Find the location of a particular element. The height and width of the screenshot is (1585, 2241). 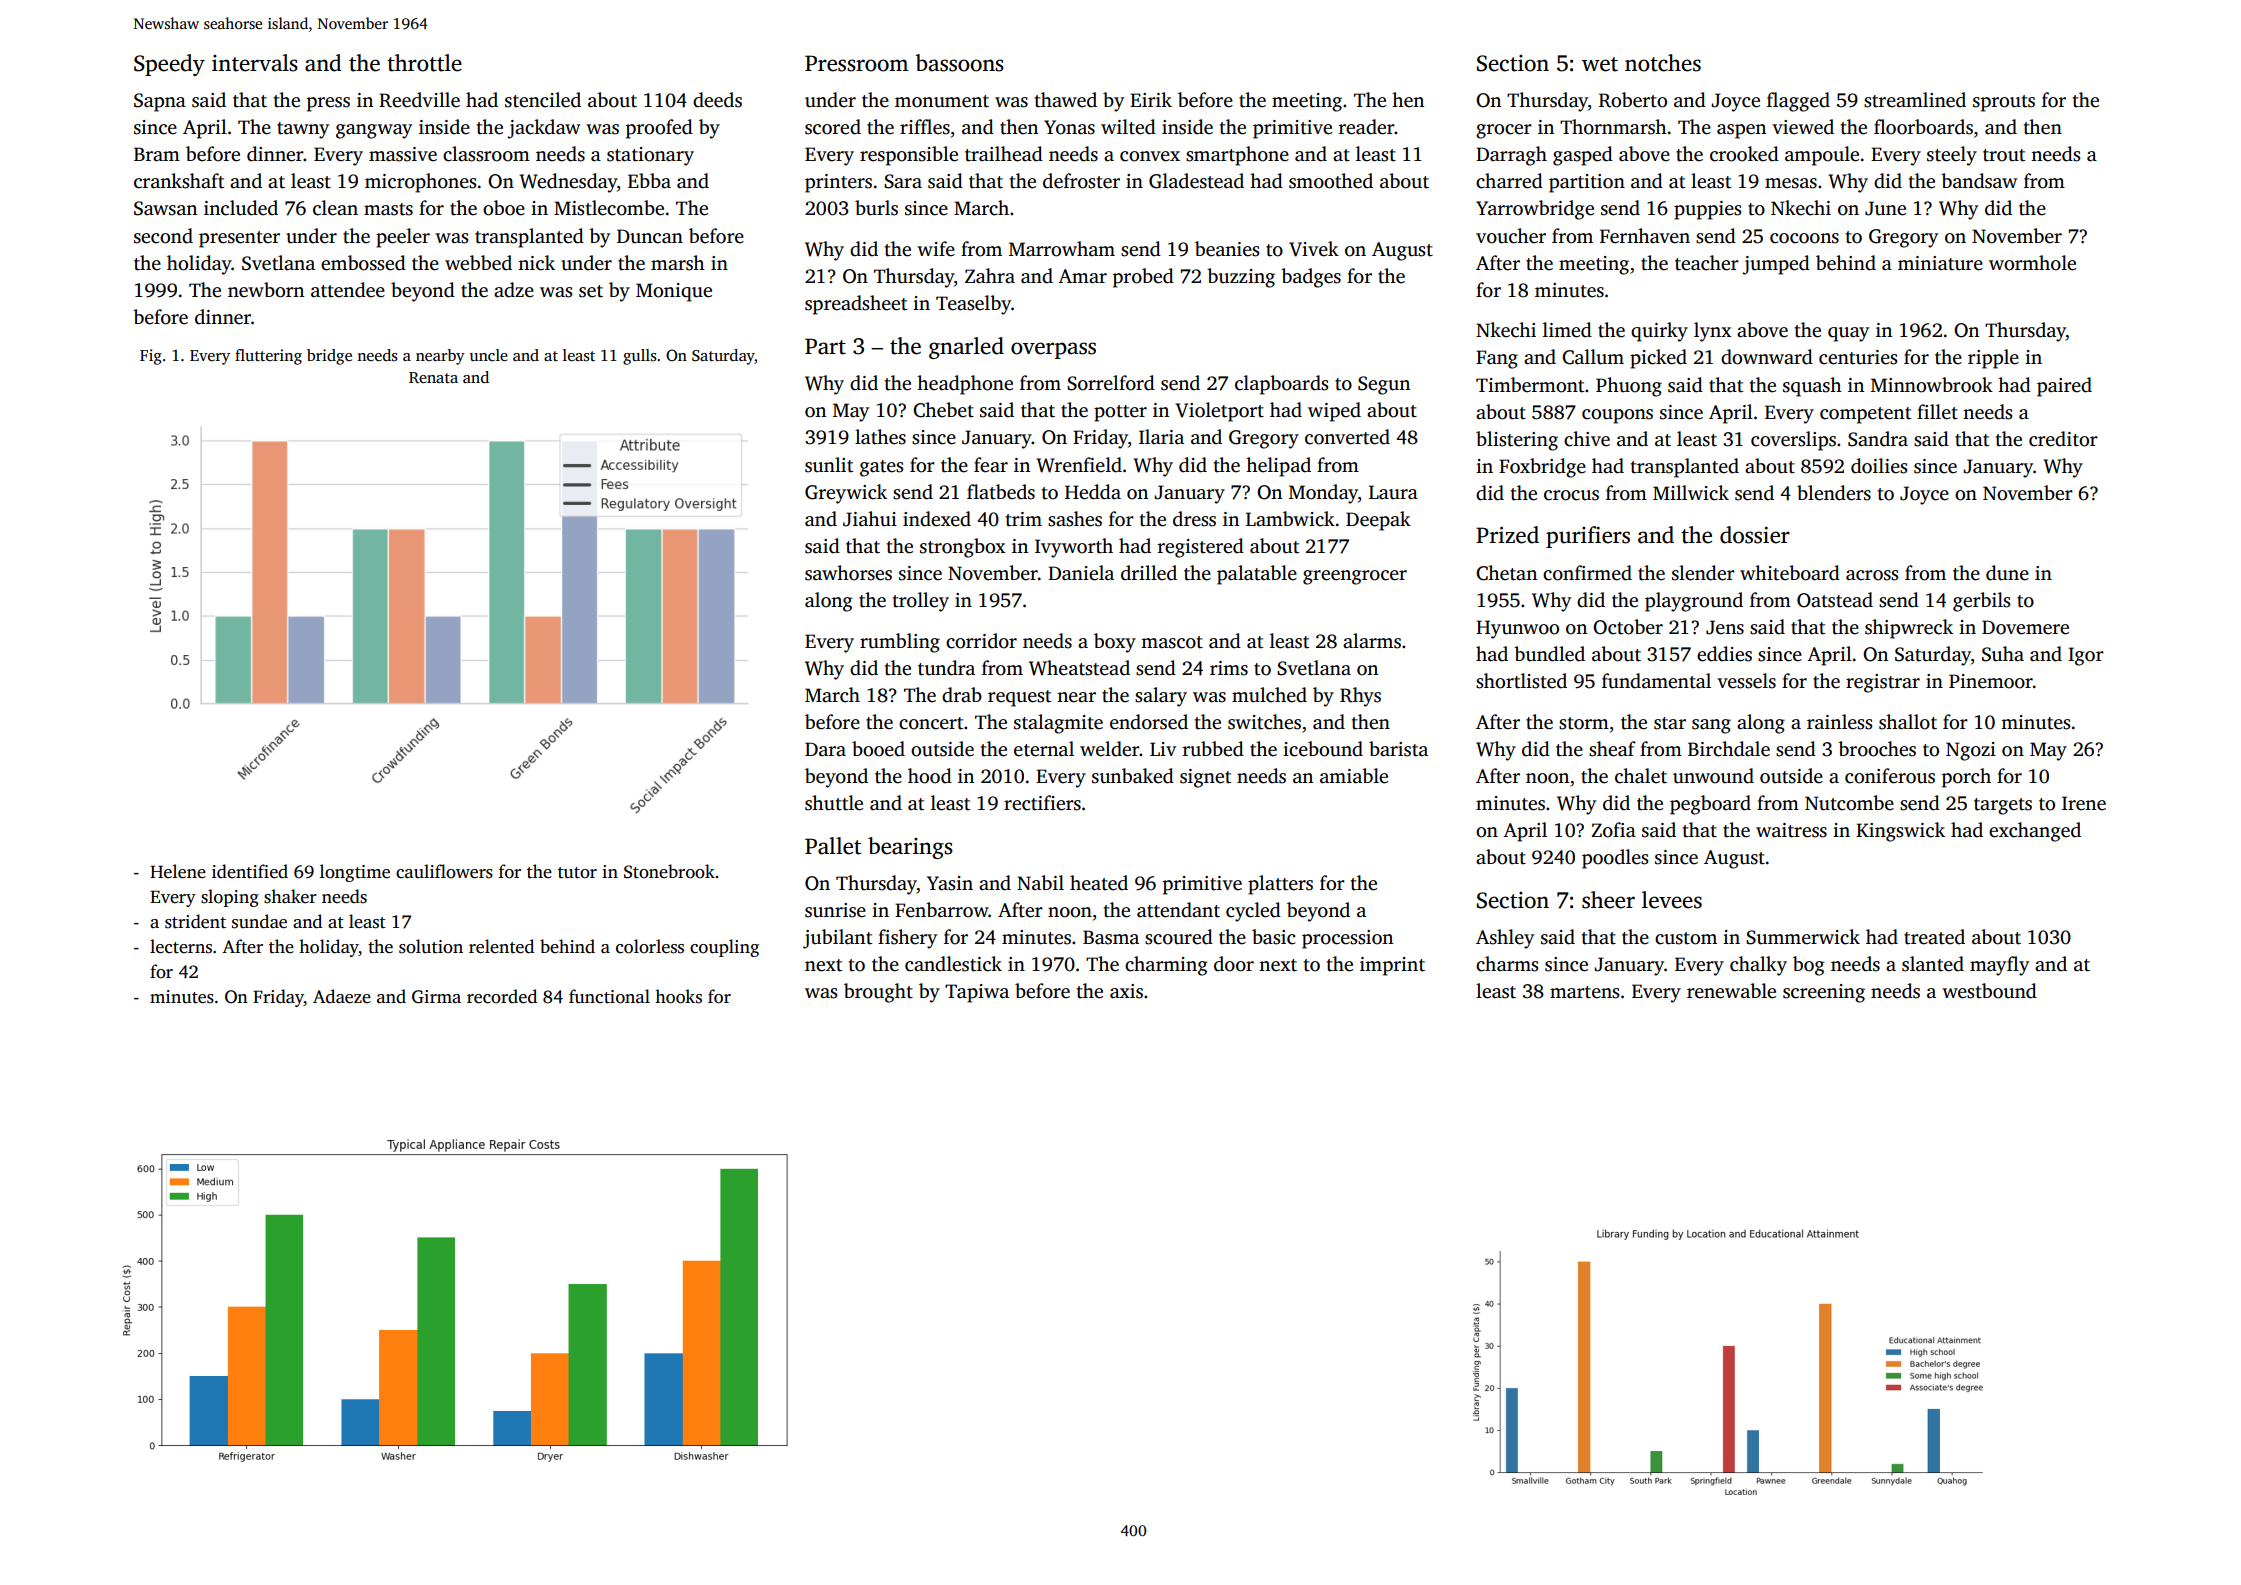

Renata is located at coordinates (433, 377).
